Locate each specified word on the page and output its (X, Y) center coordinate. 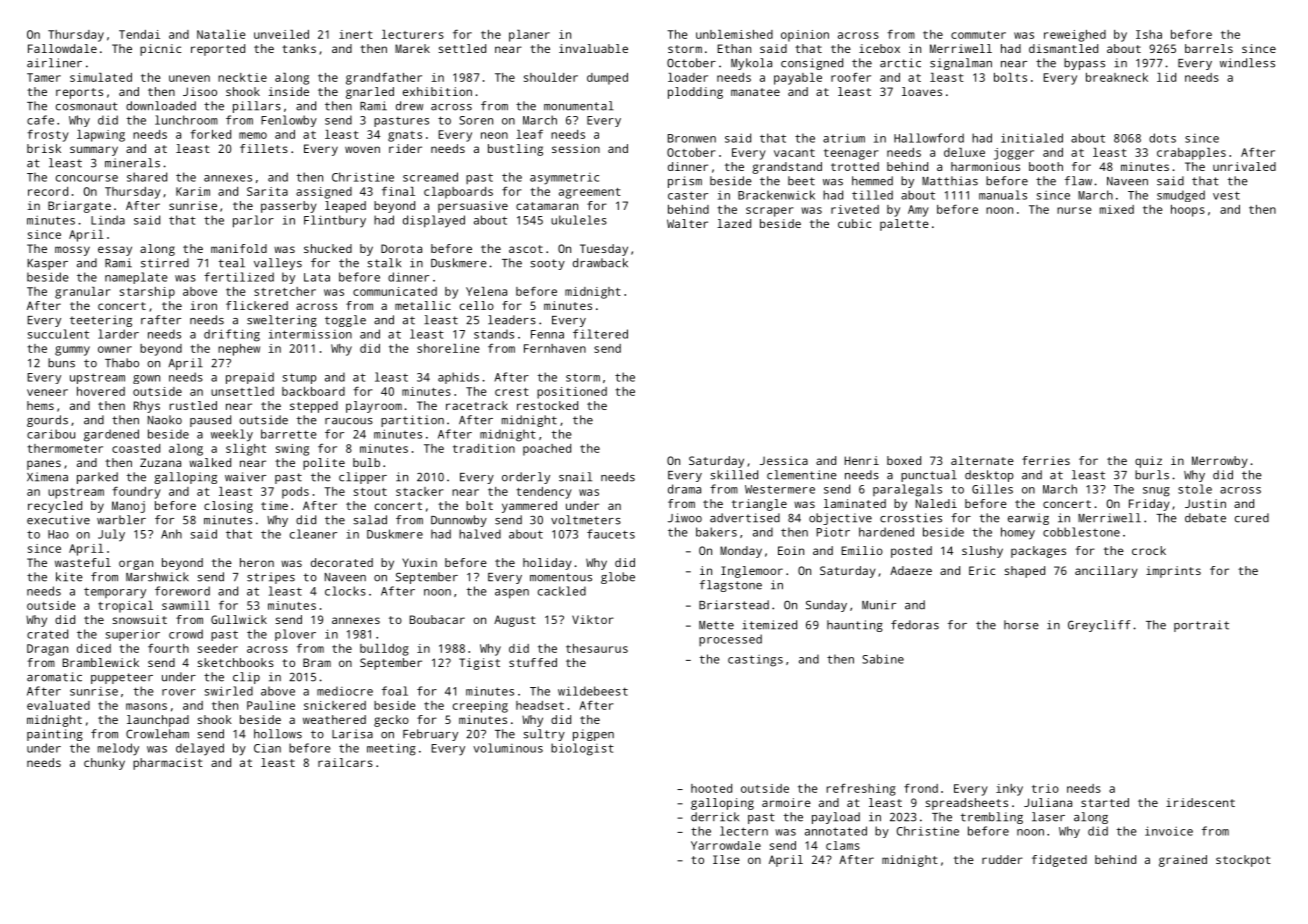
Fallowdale (62, 48)
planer (529, 36)
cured (1252, 518)
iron (203, 305)
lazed (734, 223)
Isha (1149, 34)
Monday (741, 552)
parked (97, 478)
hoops (1188, 211)
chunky (104, 764)
